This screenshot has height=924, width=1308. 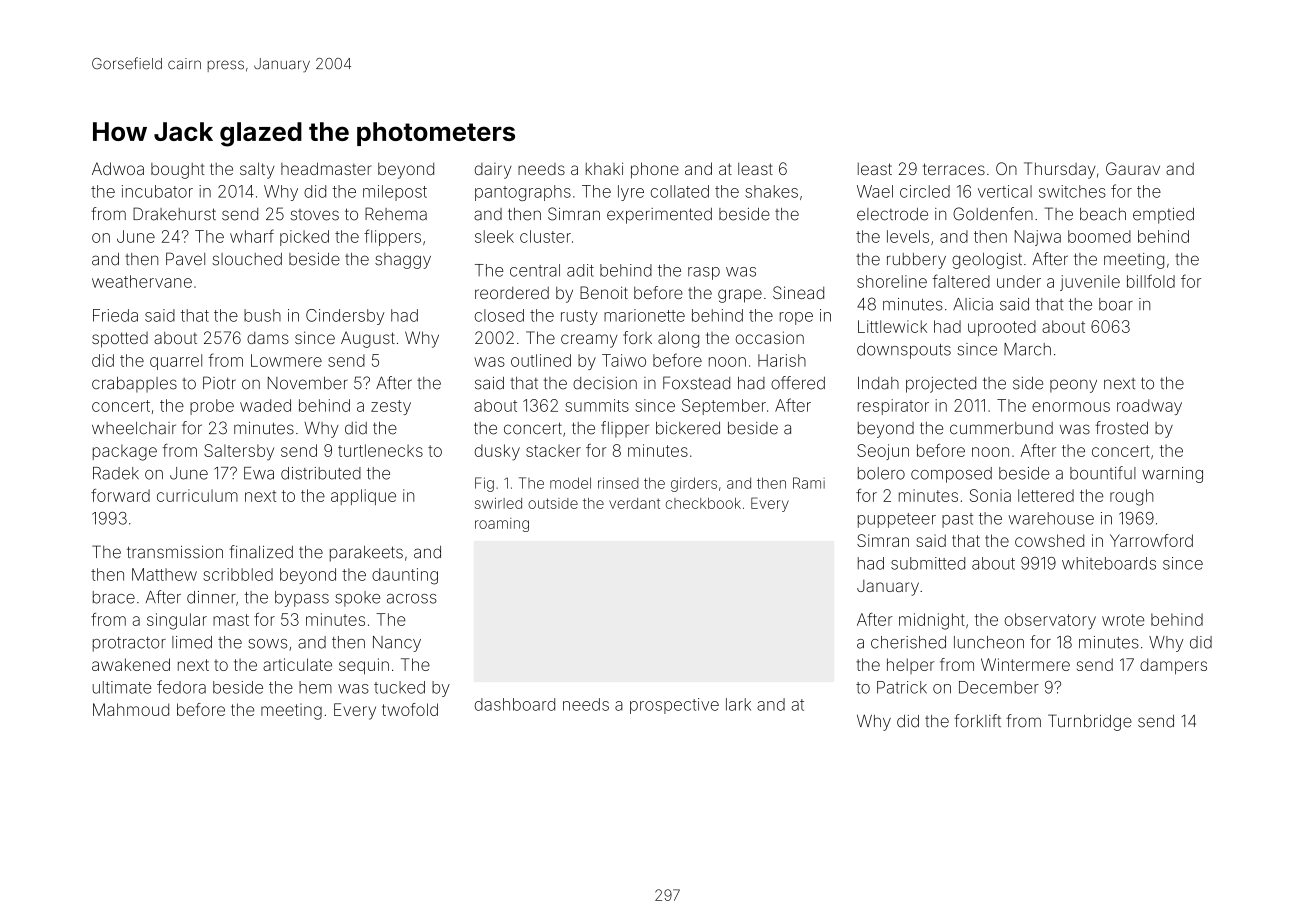 I want to click on distributed, so click(x=321, y=473).
